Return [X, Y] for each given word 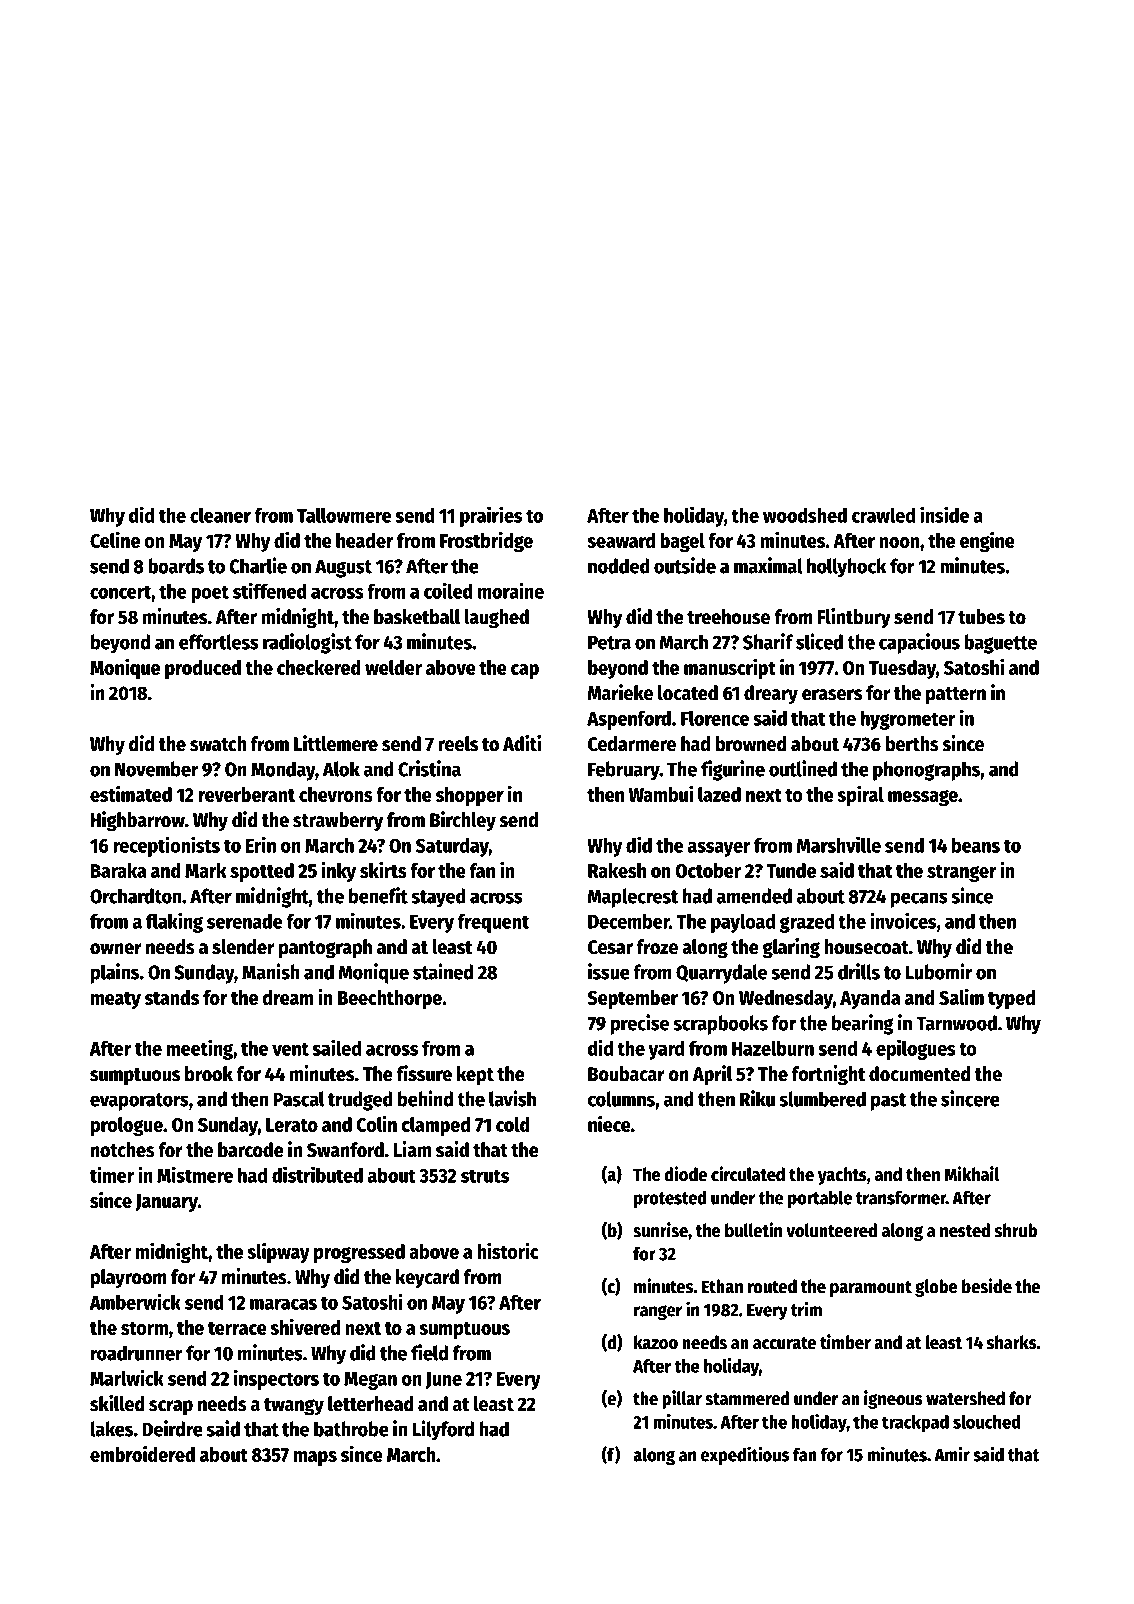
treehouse [728, 617]
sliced [819, 641]
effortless [219, 642]
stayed [439, 898]
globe [936, 1288]
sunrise [660, 1230]
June [444, 1380]
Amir [952, 1454]
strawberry [338, 822]
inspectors [276, 1380]
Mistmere [195, 1174]
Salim [961, 997]
